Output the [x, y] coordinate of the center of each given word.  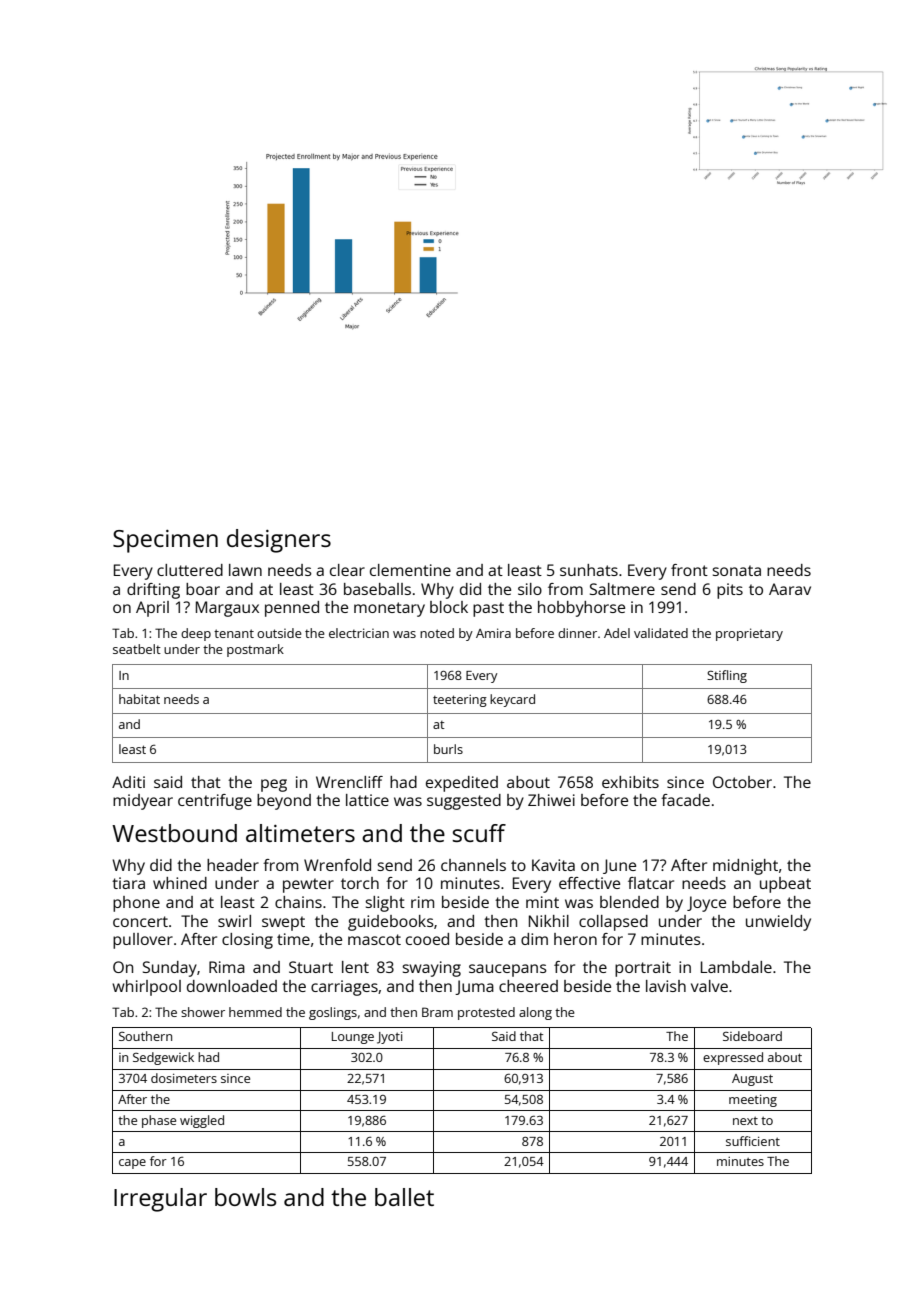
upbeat [785, 885]
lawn [245, 570]
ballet [404, 1197]
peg [274, 785]
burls [448, 749]
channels [473, 865]
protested [486, 1013]
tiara [128, 883]
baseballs [377, 589]
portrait [643, 969]
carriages [344, 988]
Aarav [790, 589]
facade [685, 800]
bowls [245, 1197]
